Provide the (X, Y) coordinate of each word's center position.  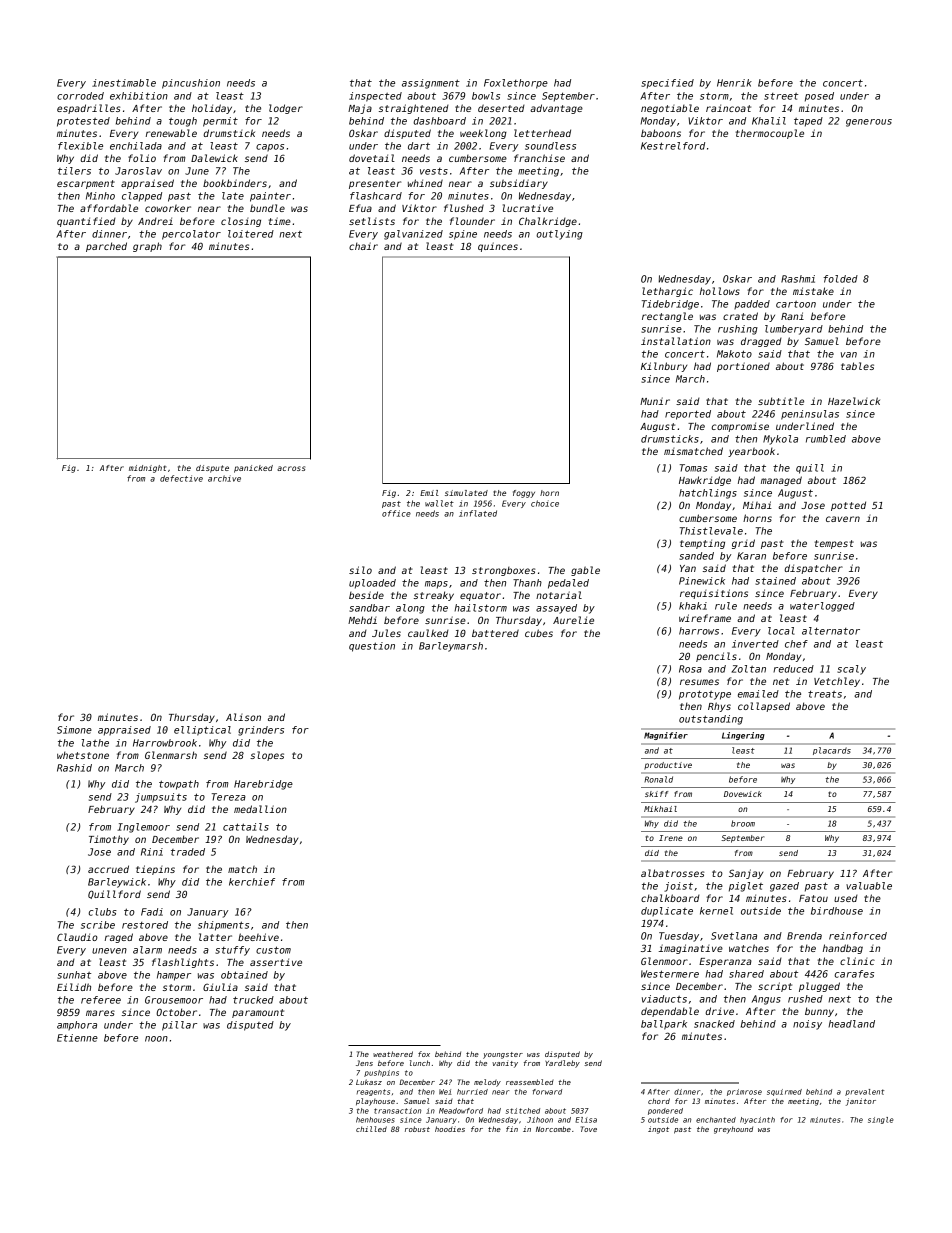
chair (363, 246)
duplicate (667, 911)
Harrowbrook (165, 743)
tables (857, 366)
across (291, 468)
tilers (74, 171)
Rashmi (798, 279)
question (372, 647)
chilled (371, 1129)
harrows (699, 631)
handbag (843, 949)
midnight (148, 469)
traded (188, 852)
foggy (524, 494)
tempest (834, 544)
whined (425, 183)
